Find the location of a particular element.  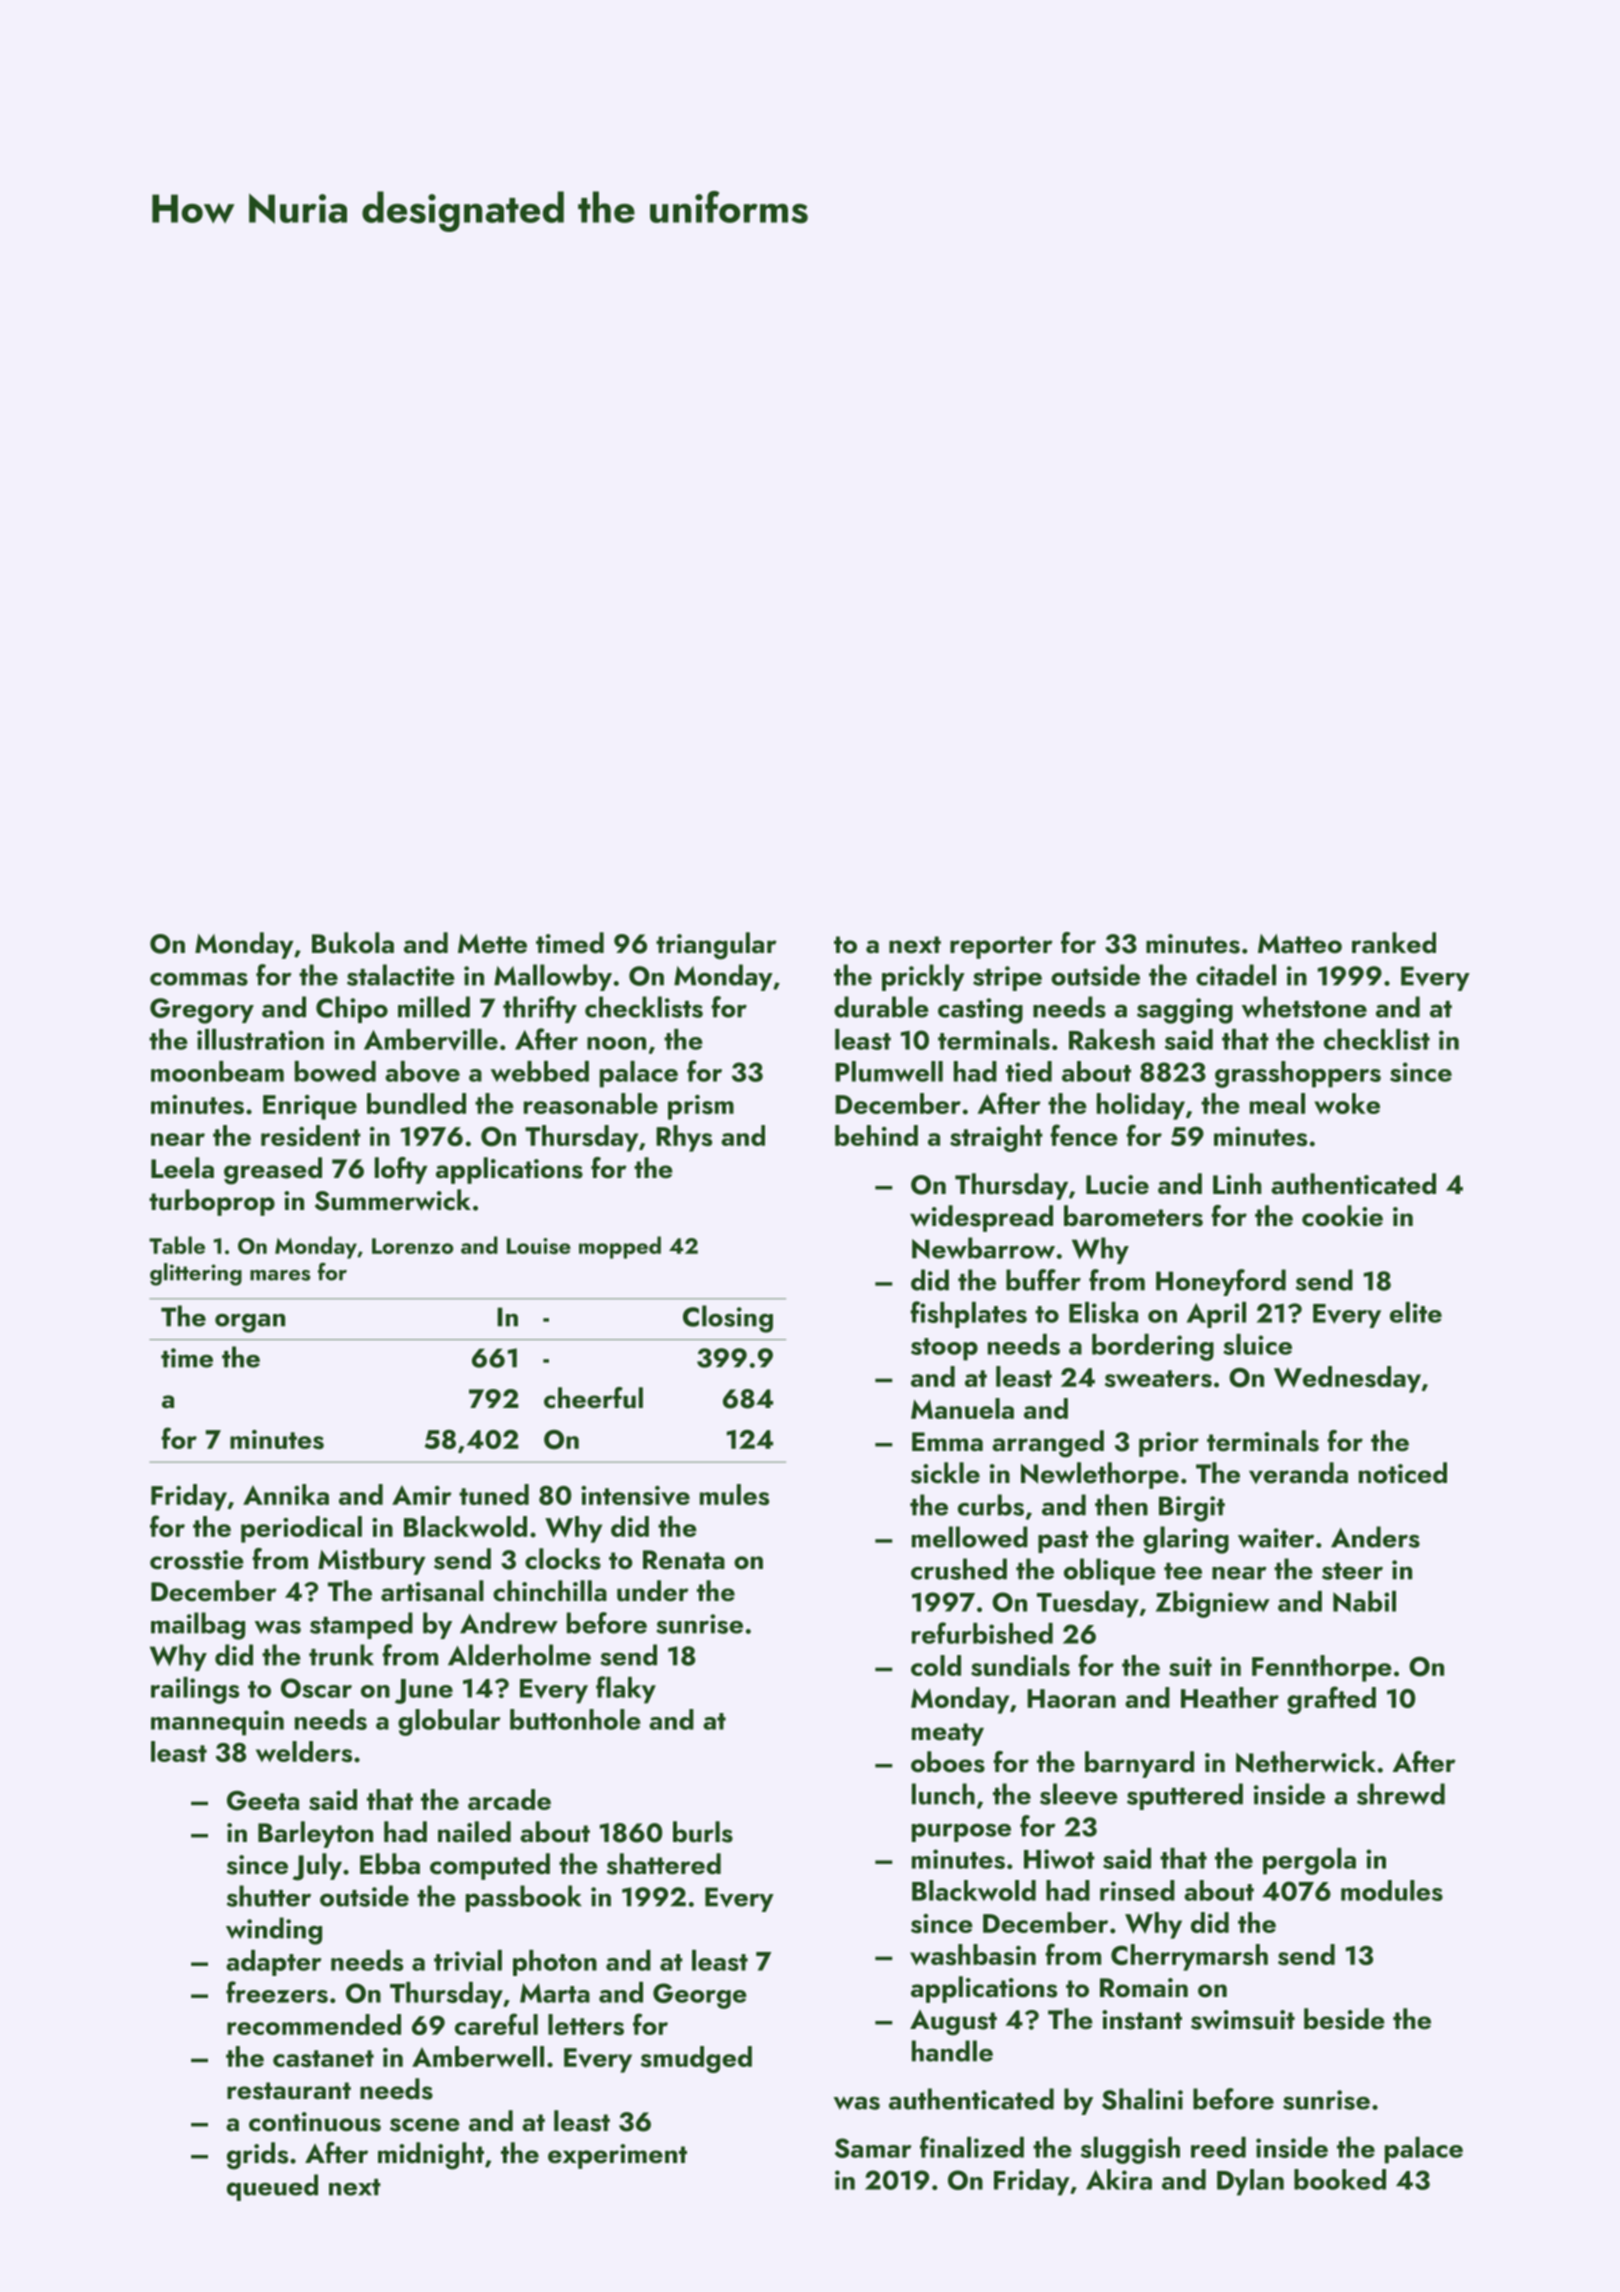

mellowed is located at coordinates (970, 1537).
